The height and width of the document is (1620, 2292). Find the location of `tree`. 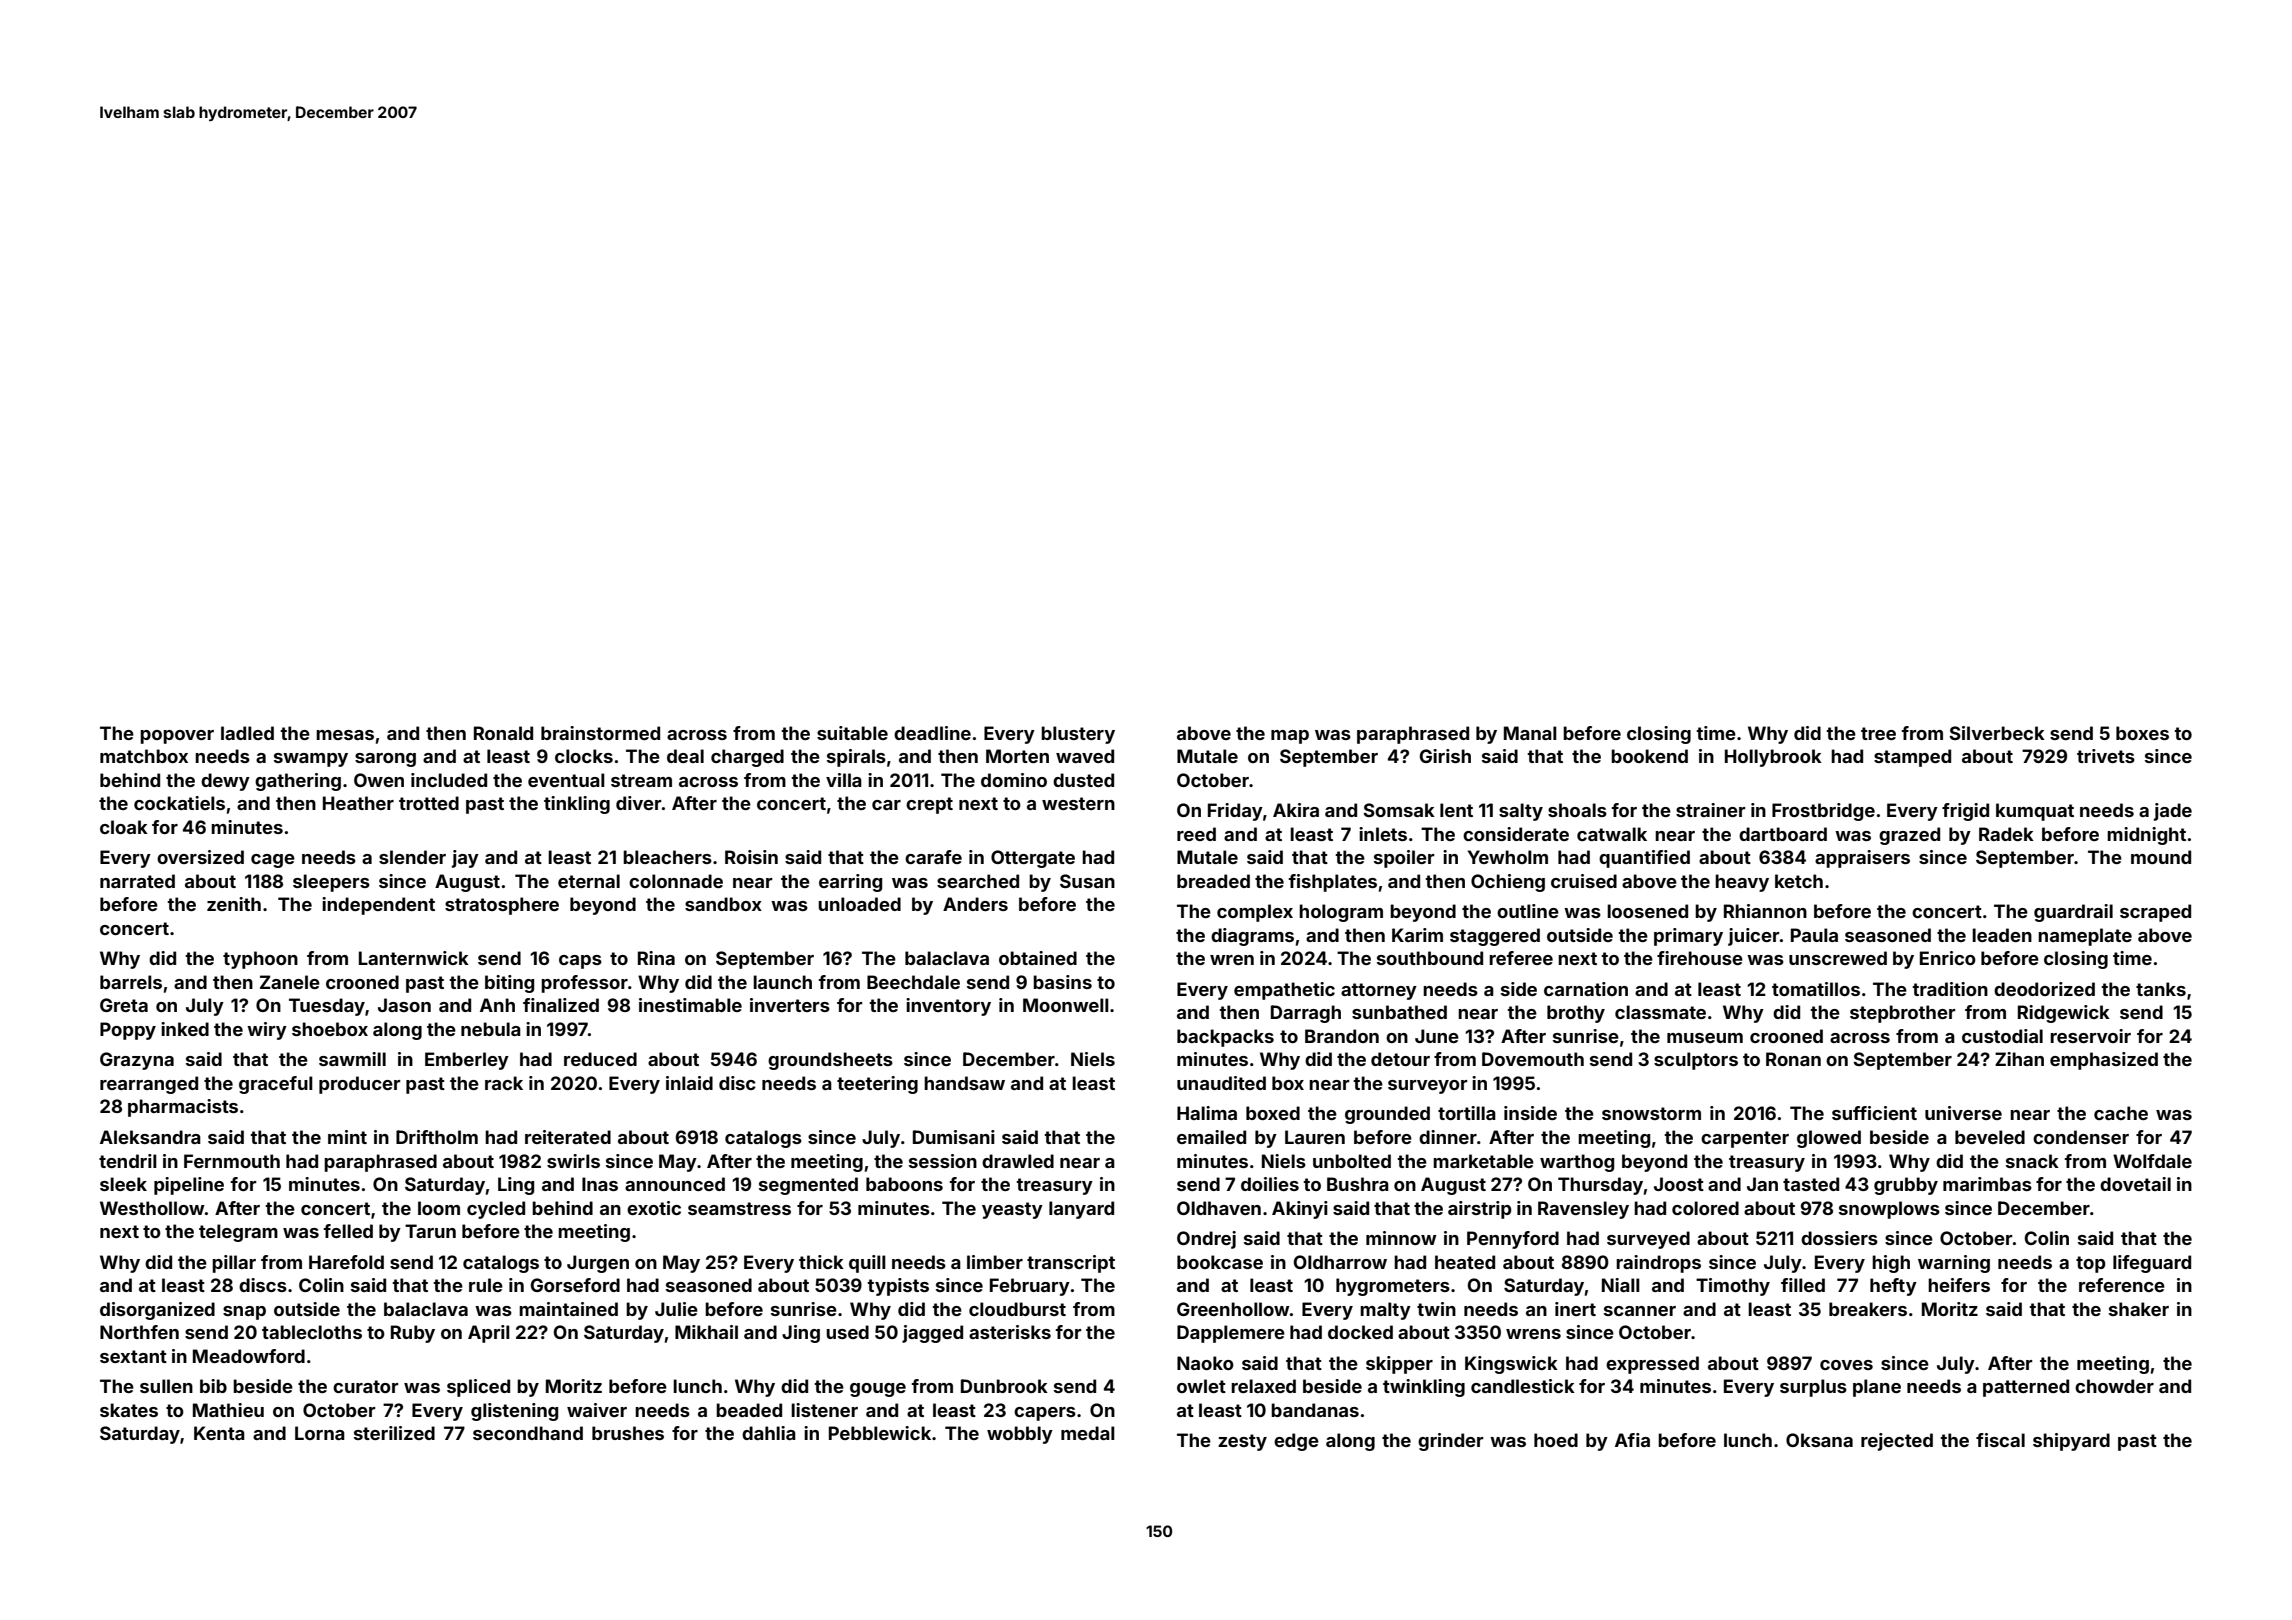

tree is located at coordinates (1878, 733).
